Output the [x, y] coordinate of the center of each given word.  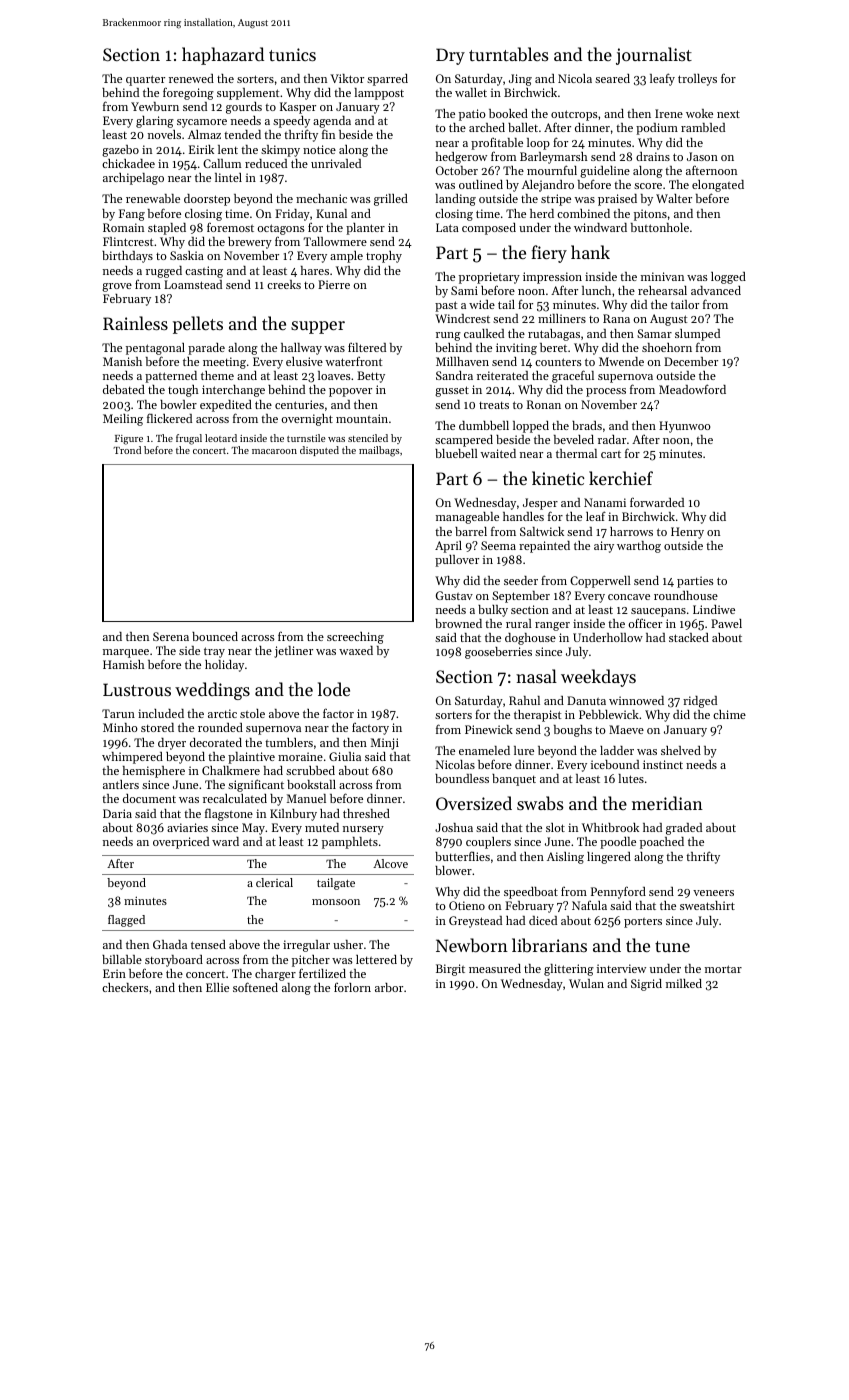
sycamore [202, 123]
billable [122, 959]
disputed [319, 451]
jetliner [293, 652]
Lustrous [137, 689]
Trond [127, 450]
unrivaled [336, 163]
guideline [605, 172]
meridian [667, 803]
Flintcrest [128, 241]
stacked [689, 637]
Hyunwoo [685, 427]
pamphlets [350, 843]
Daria [117, 813]
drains [653, 156]
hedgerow [461, 158]
